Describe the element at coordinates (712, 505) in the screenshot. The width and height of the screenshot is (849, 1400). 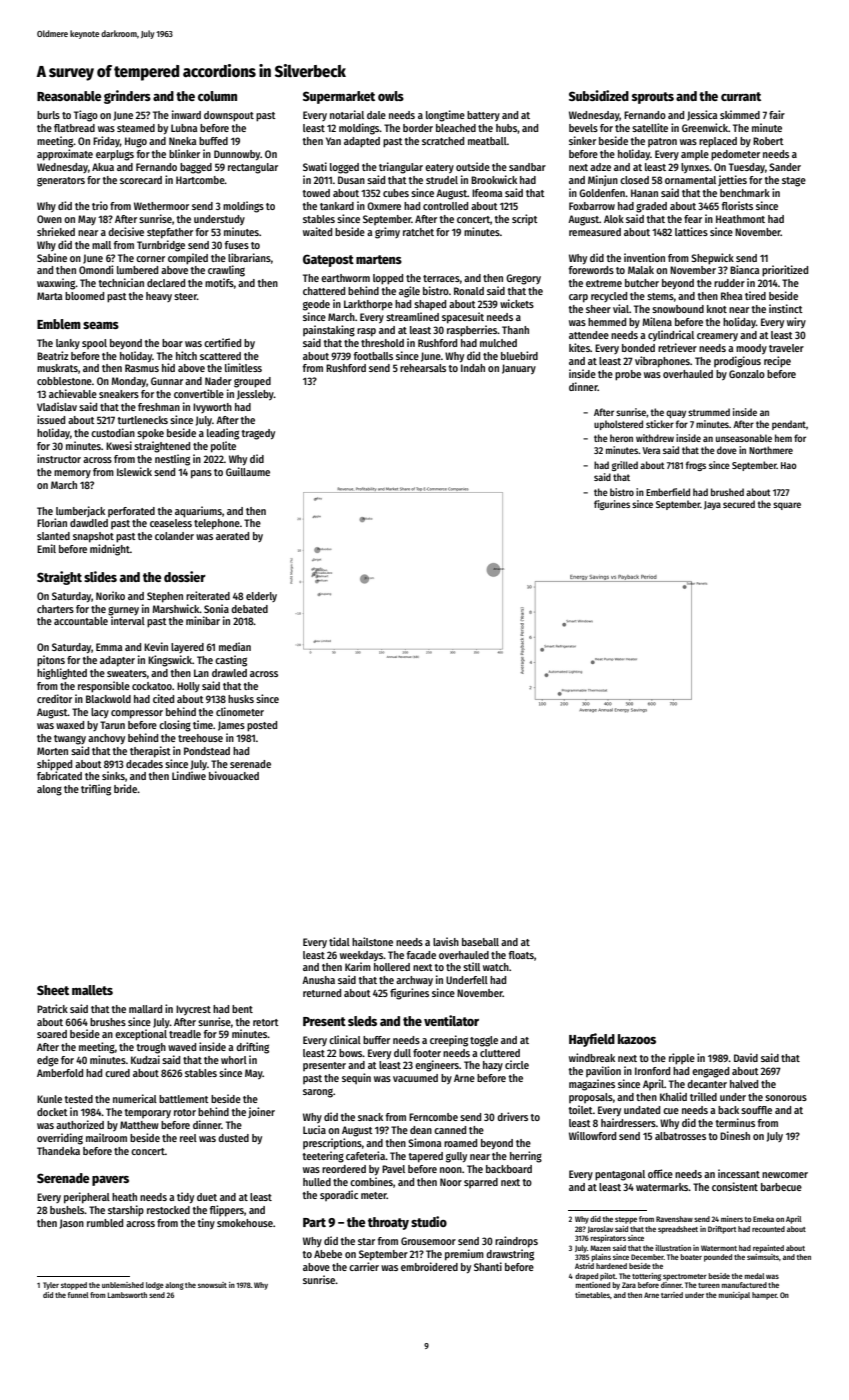
I see `Jaya` at that location.
